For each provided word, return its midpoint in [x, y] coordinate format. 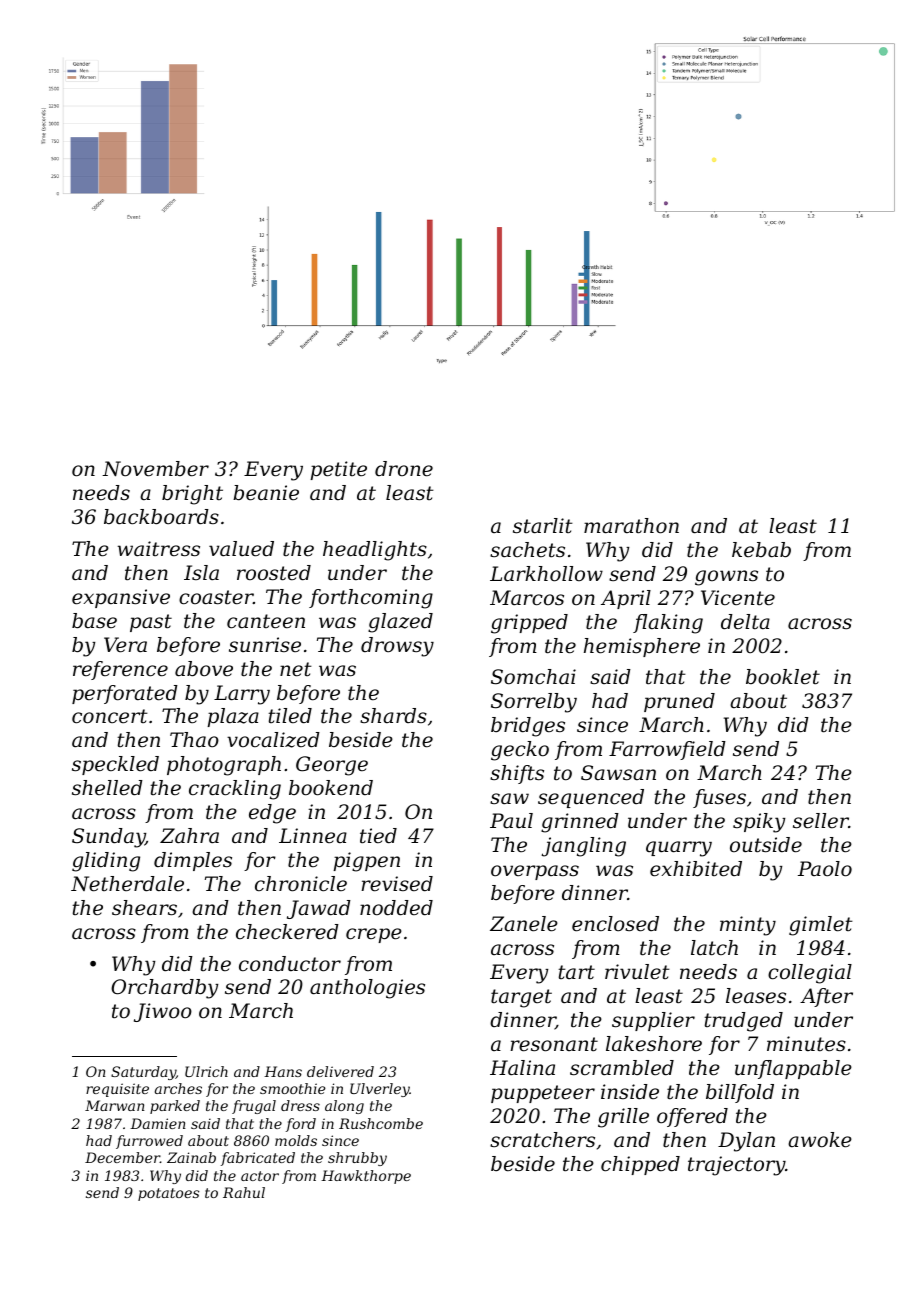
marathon [631, 526]
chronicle [301, 884]
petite [338, 470]
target [521, 998]
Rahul [244, 1192]
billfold [740, 1093]
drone [404, 469]
